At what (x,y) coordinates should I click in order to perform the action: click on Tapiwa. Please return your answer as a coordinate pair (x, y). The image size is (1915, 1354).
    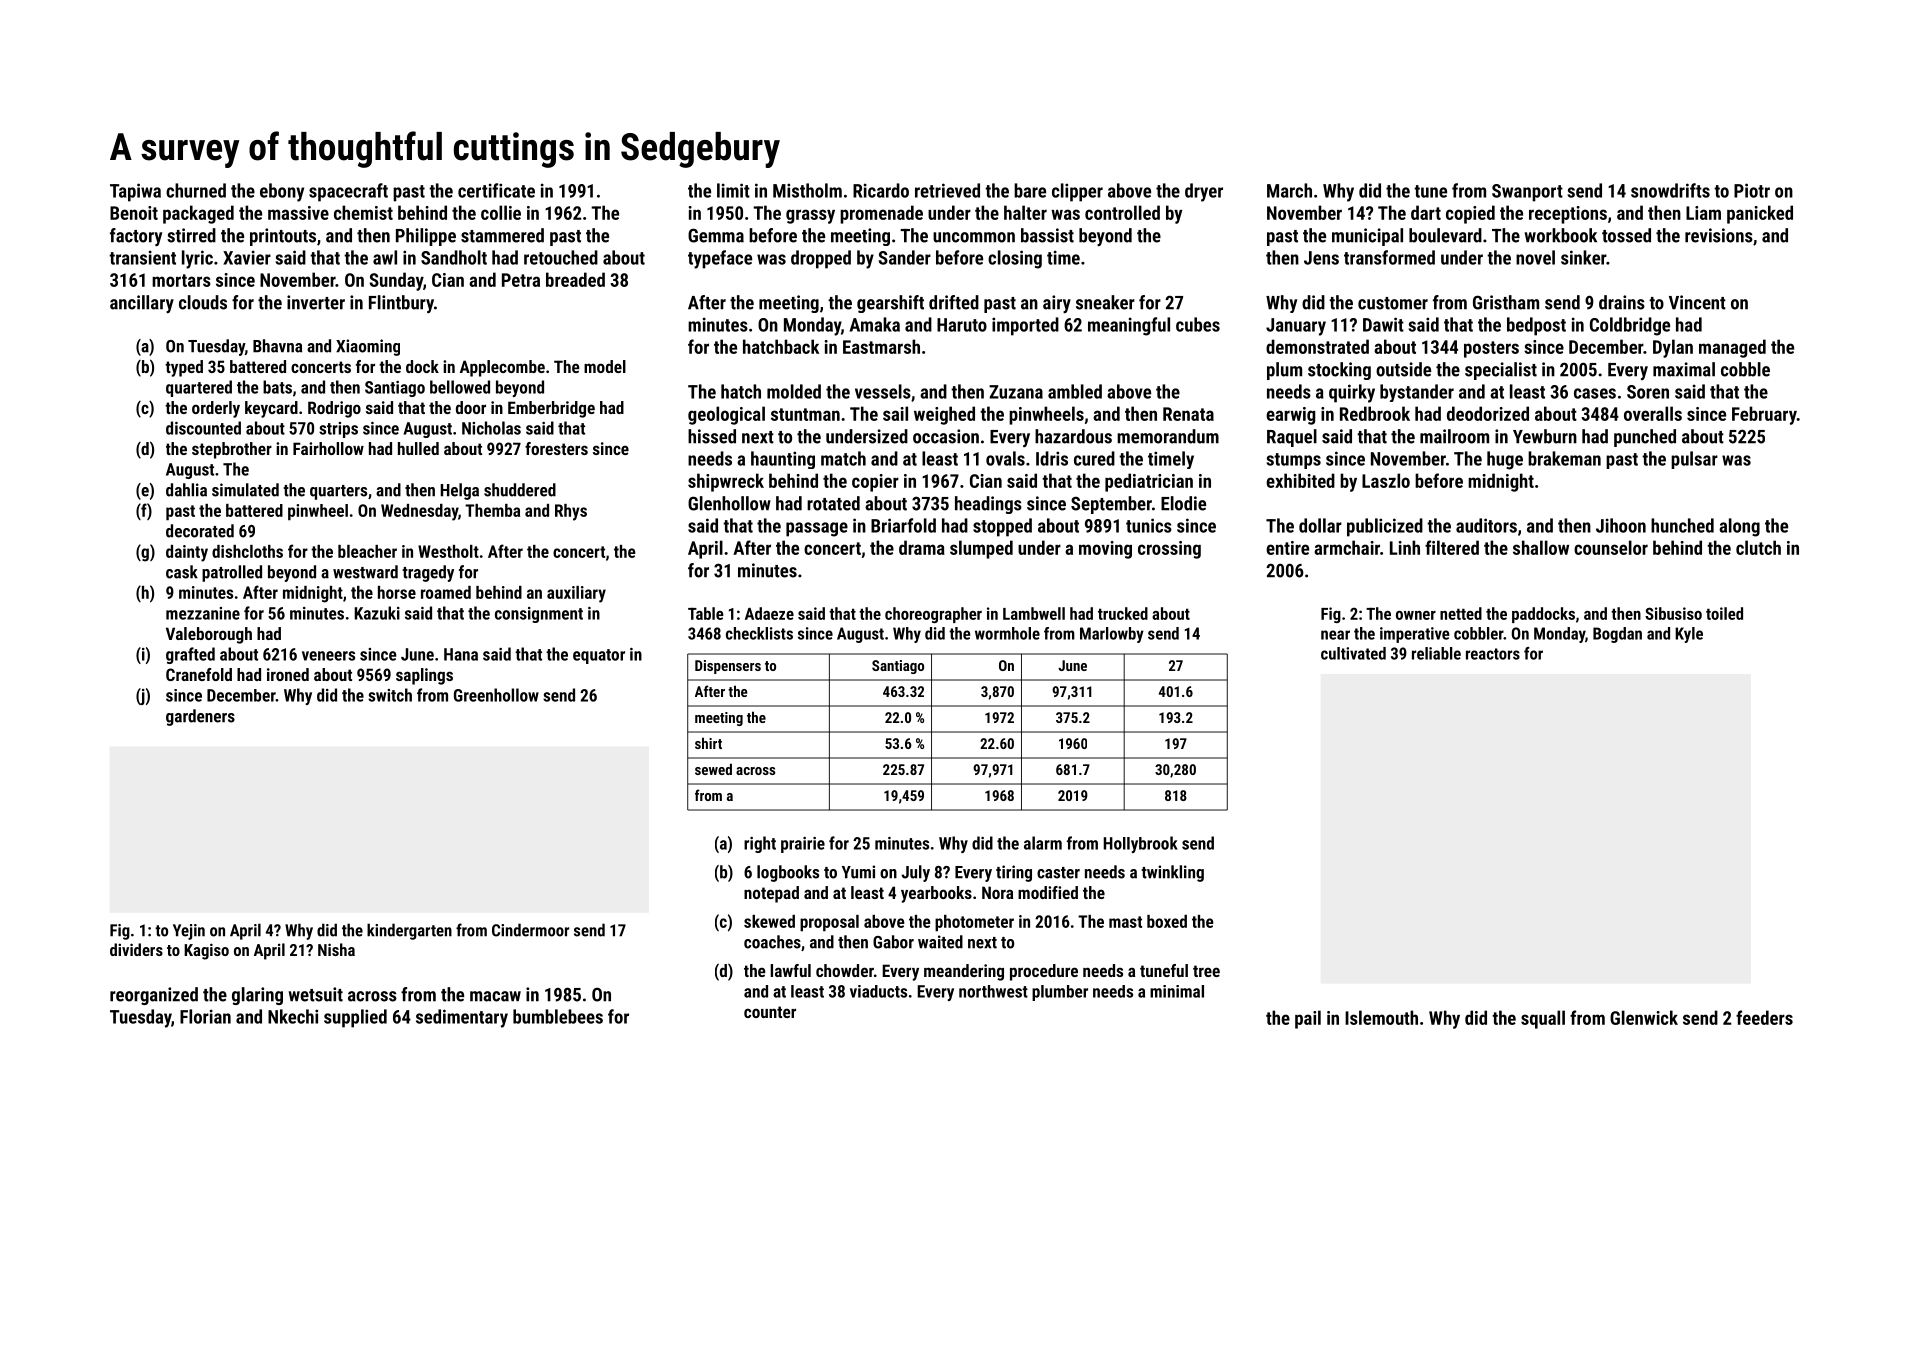
    Looking at the image, I should click on (135, 192).
